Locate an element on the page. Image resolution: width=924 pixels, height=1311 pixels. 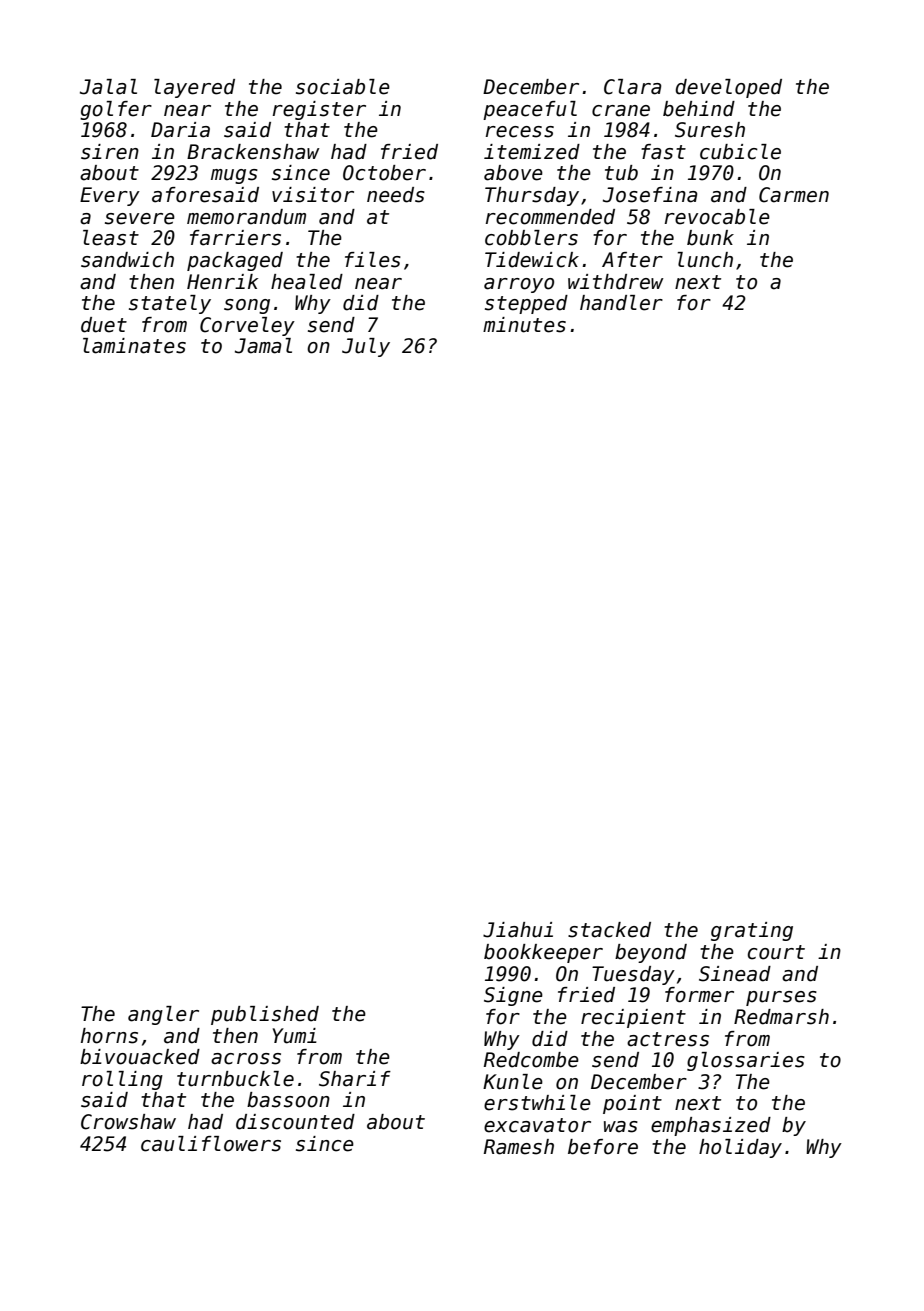
Jiahui is located at coordinates (518, 930).
